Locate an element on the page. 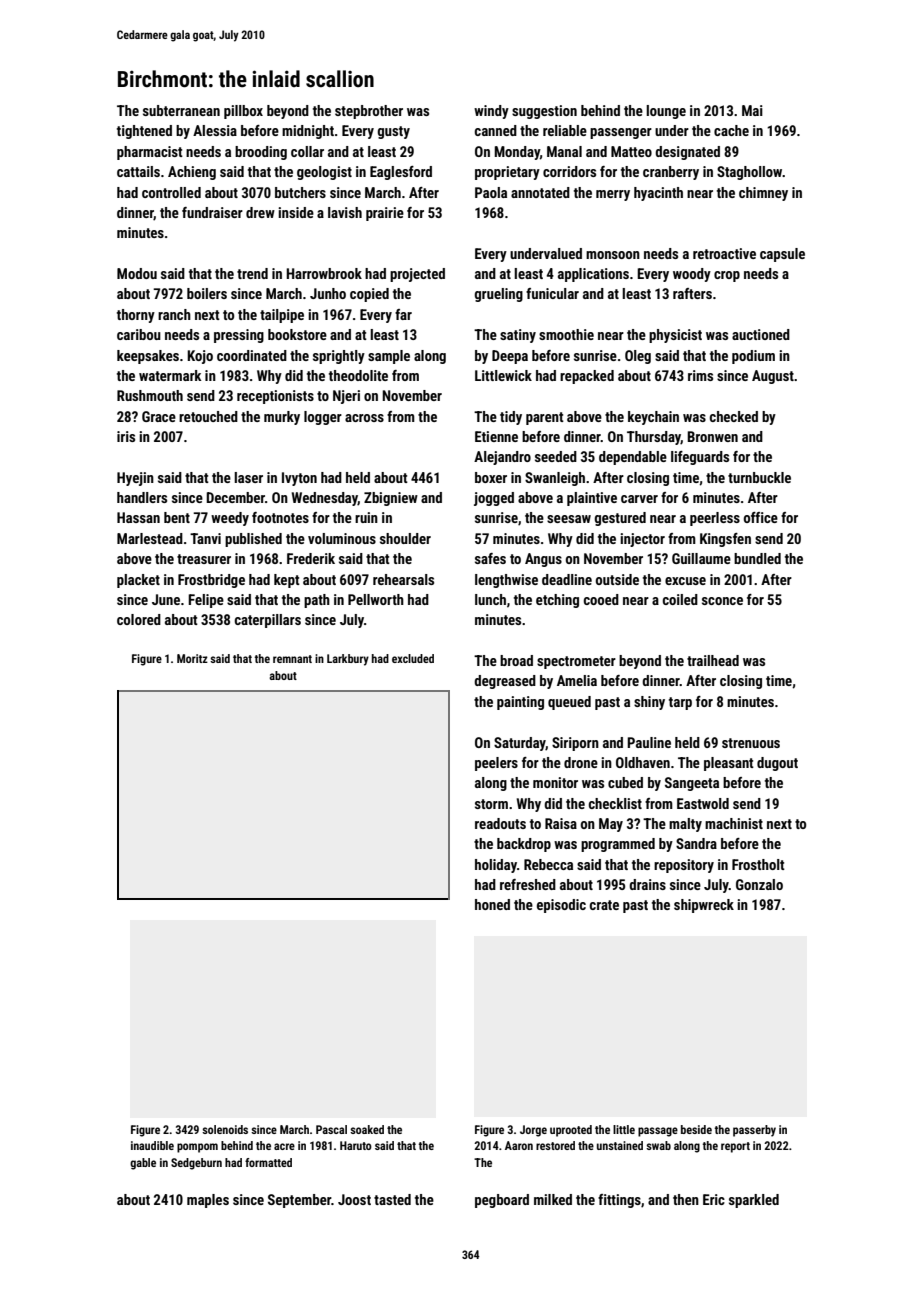  peerless is located at coordinates (715, 519).
